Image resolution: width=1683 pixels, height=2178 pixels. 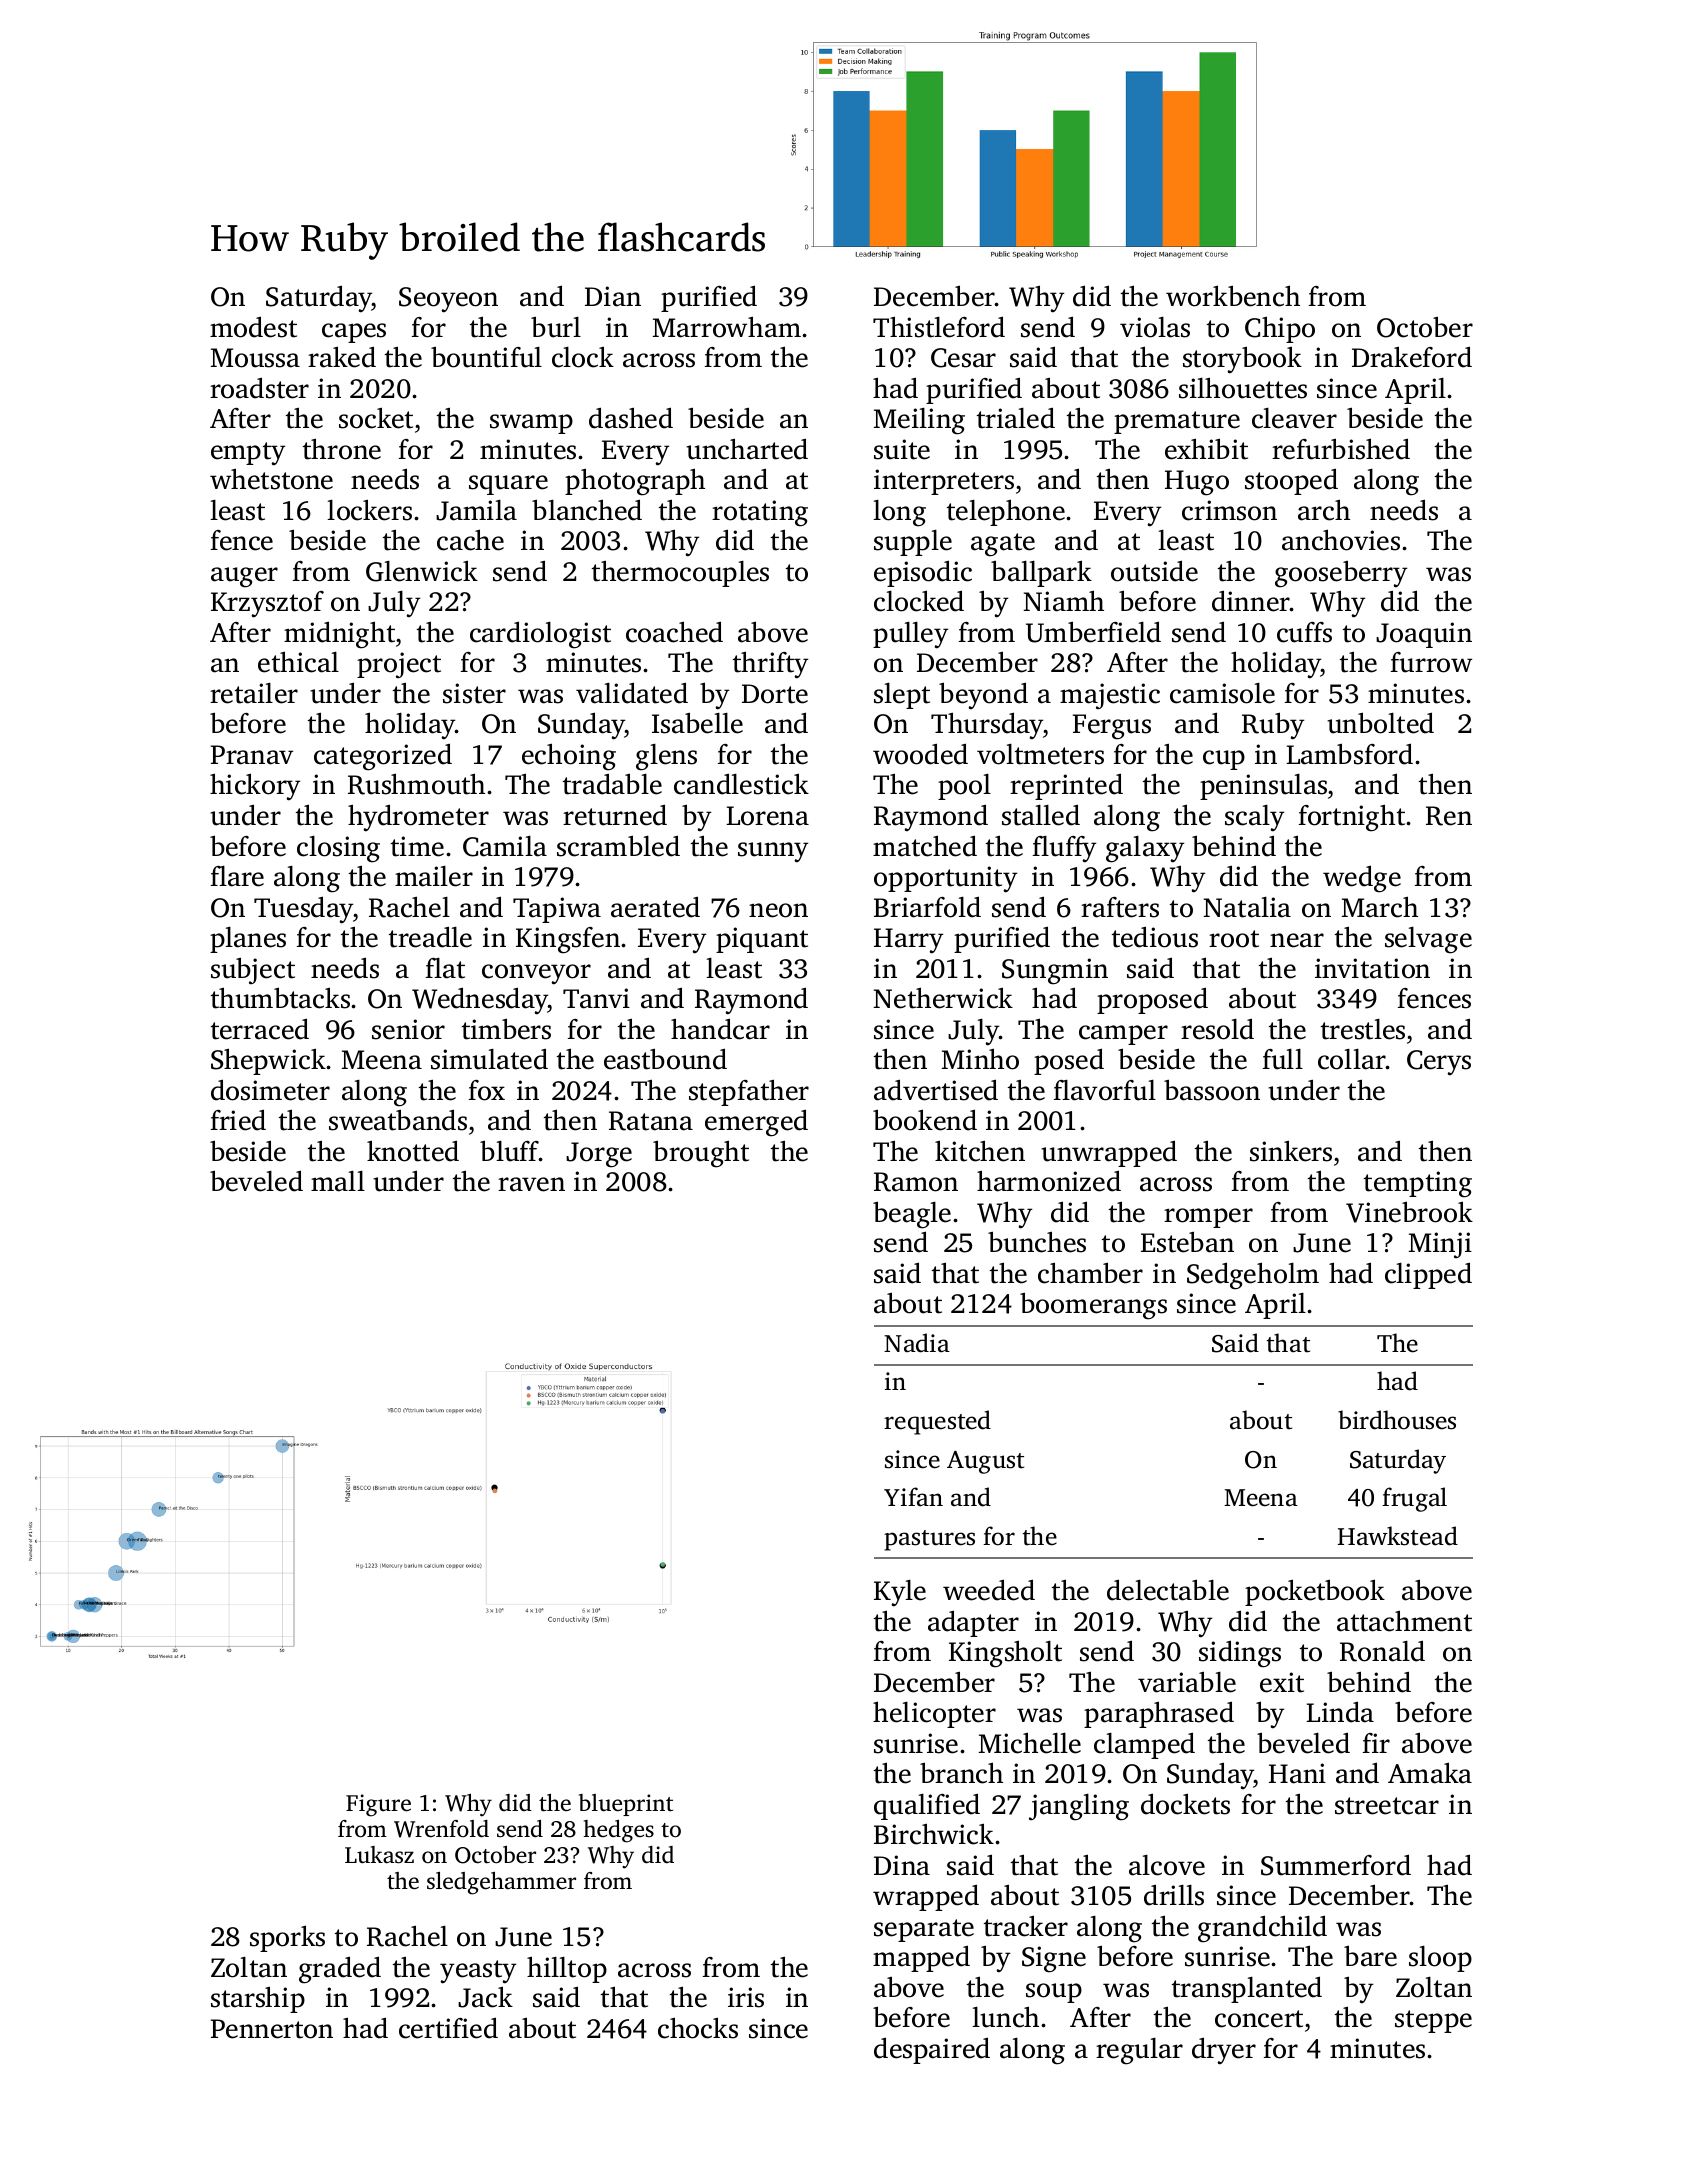 I want to click on hedges, so click(x=619, y=1831).
